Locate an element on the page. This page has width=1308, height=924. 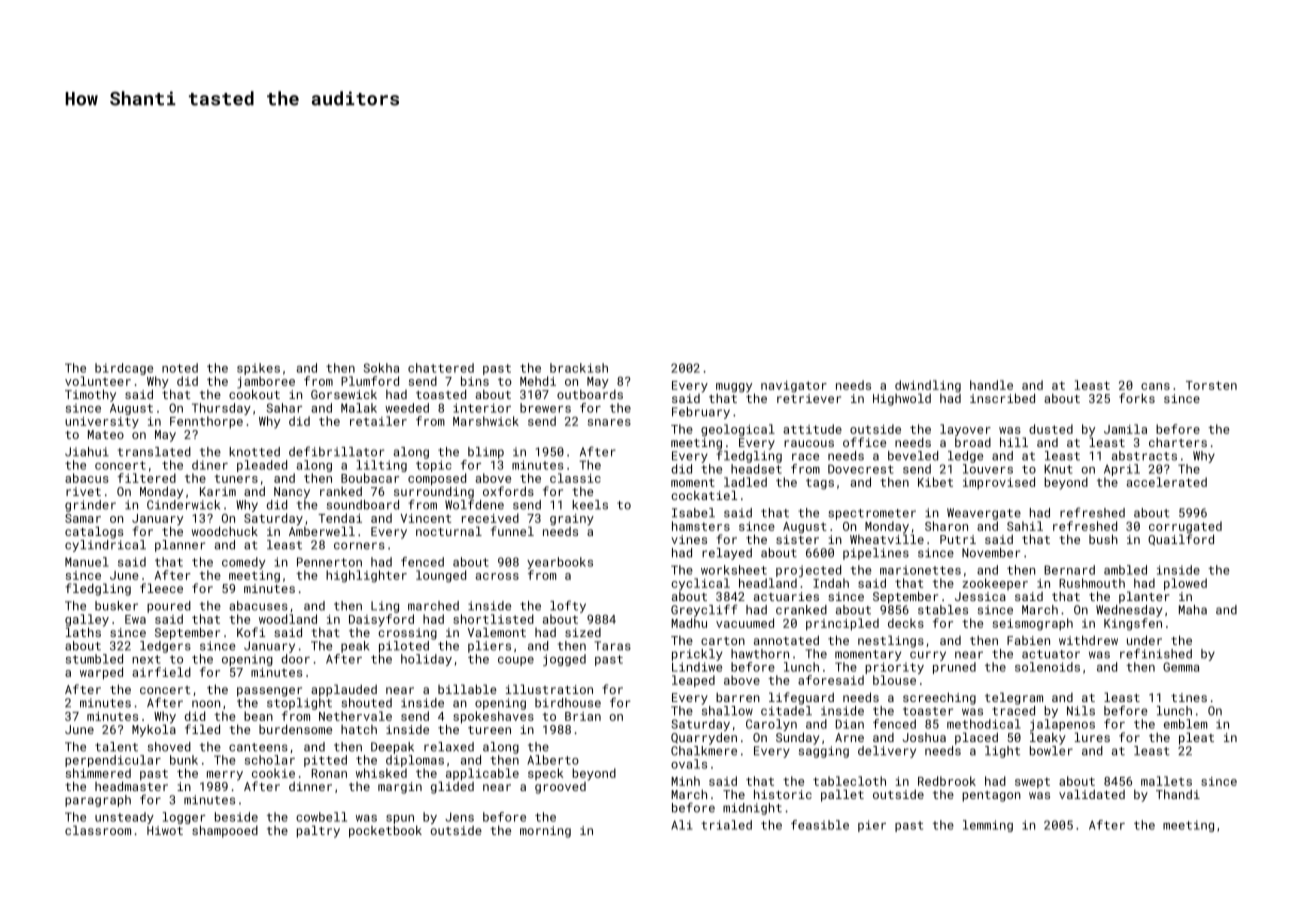
noted is located at coordinates (180, 368).
